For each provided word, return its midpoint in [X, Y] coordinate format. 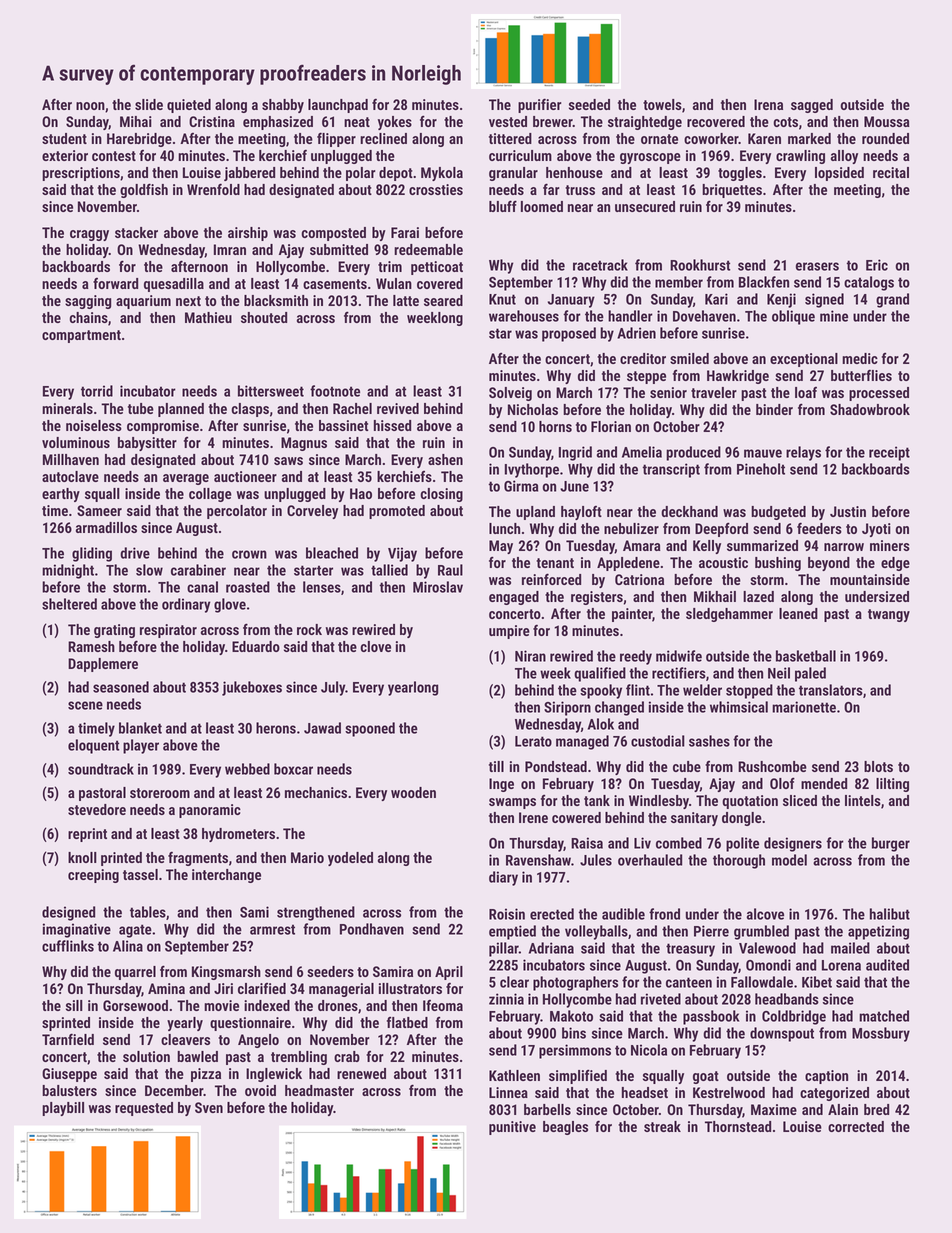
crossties [436, 189]
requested [144, 1109]
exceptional [804, 360]
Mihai [136, 121]
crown [249, 554]
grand [892, 300]
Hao [361, 493]
